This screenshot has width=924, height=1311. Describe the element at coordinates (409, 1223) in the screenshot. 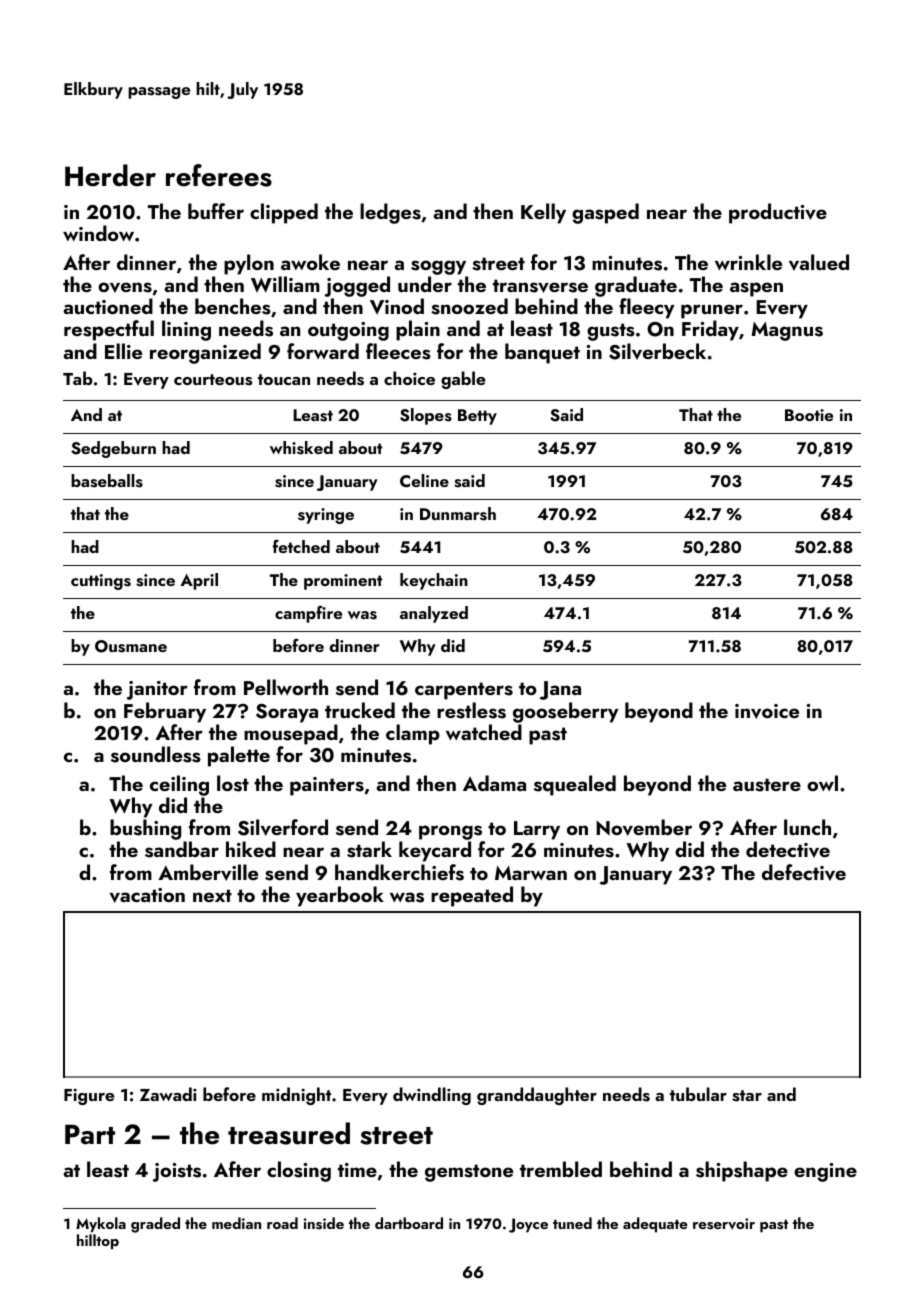

I see `dartboard` at that location.
